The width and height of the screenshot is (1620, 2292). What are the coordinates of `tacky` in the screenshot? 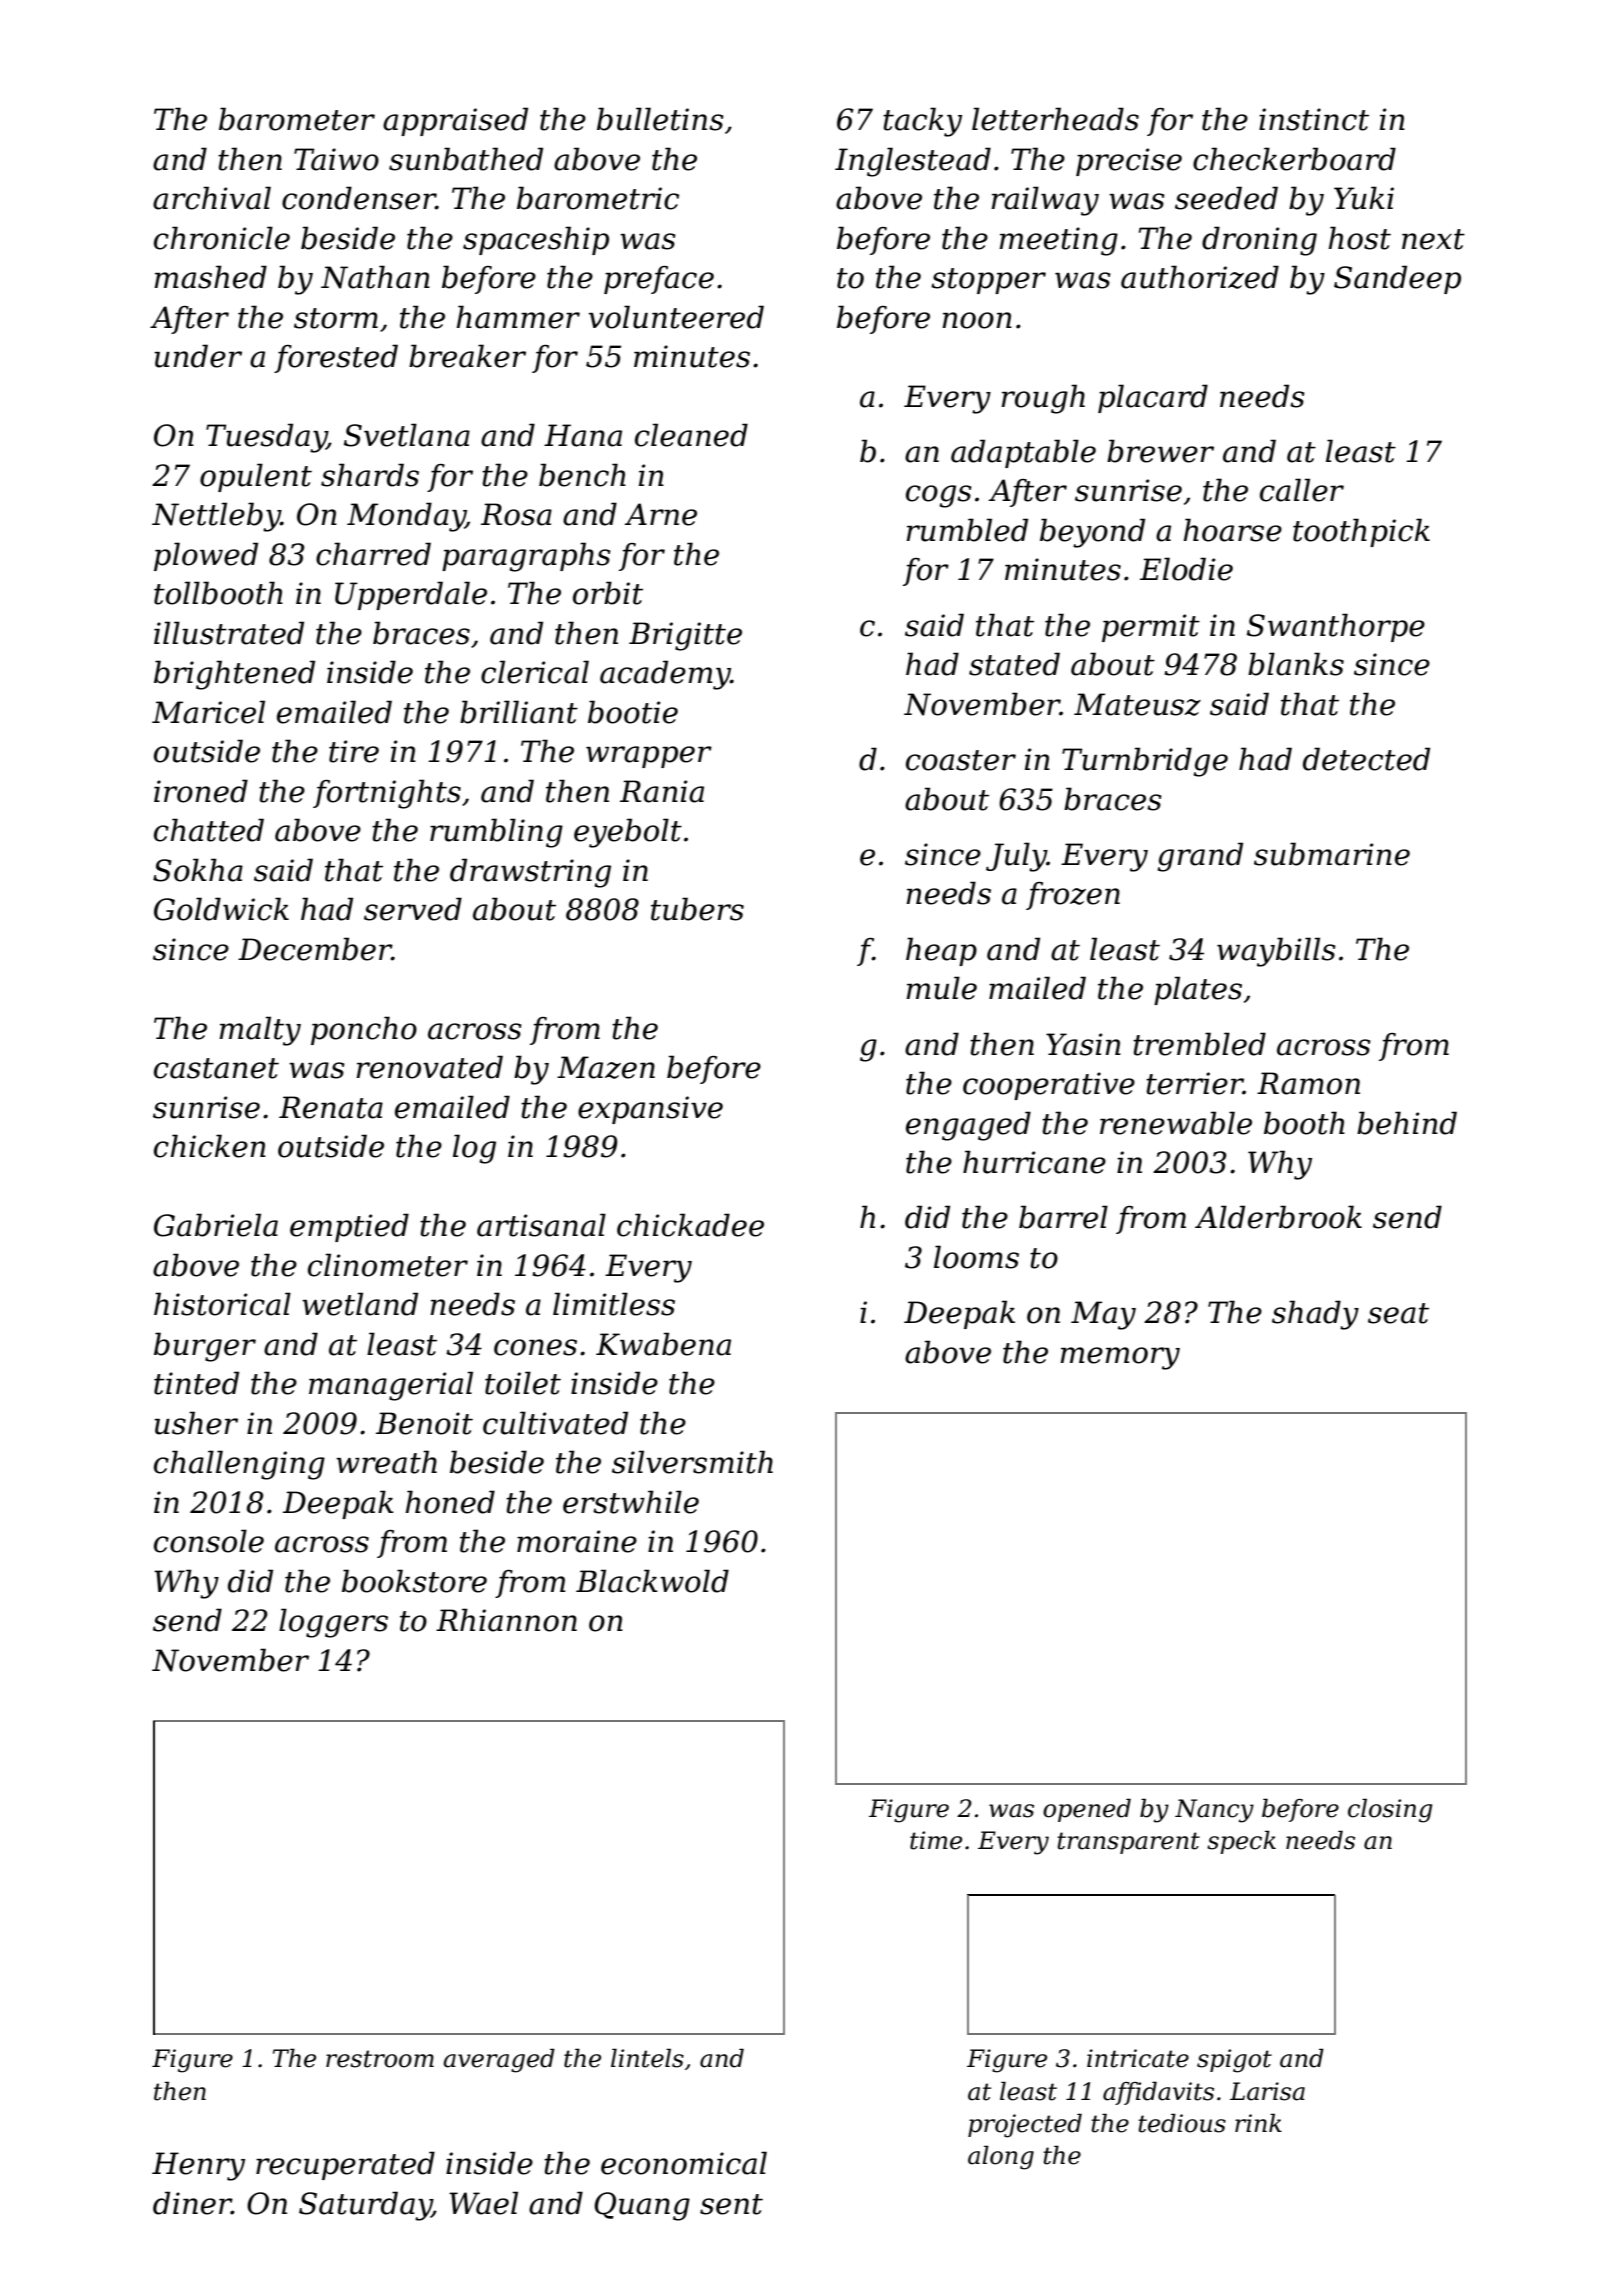 It's located at (922, 122).
